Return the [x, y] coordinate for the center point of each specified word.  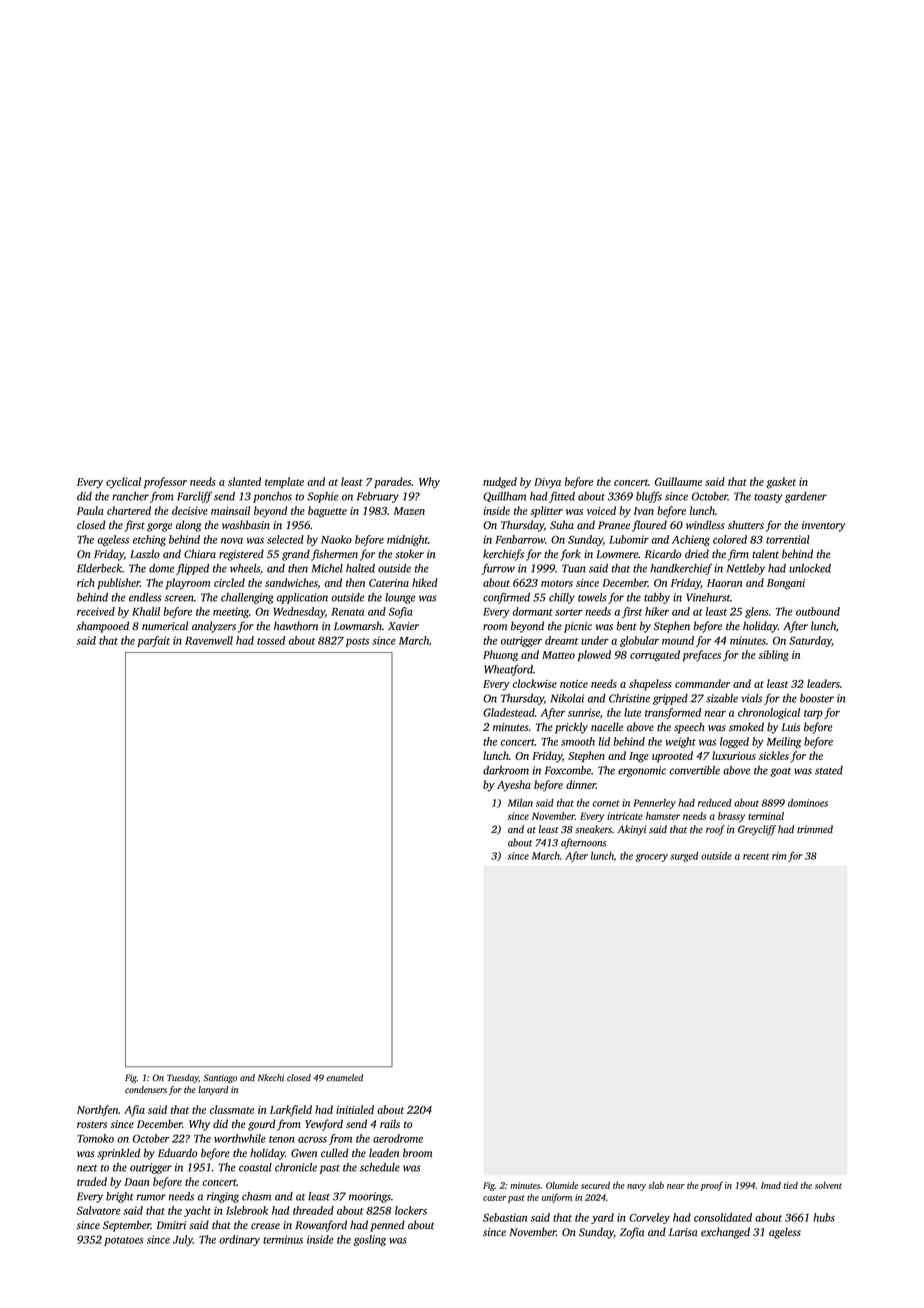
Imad [771, 1185]
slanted [244, 481]
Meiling [783, 742]
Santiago [220, 1078]
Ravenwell [209, 640]
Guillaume [678, 481]
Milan [520, 803]
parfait [153, 641]
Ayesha [514, 786]
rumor [151, 1197]
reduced [715, 803]
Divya [547, 483]
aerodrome [398, 1138]
